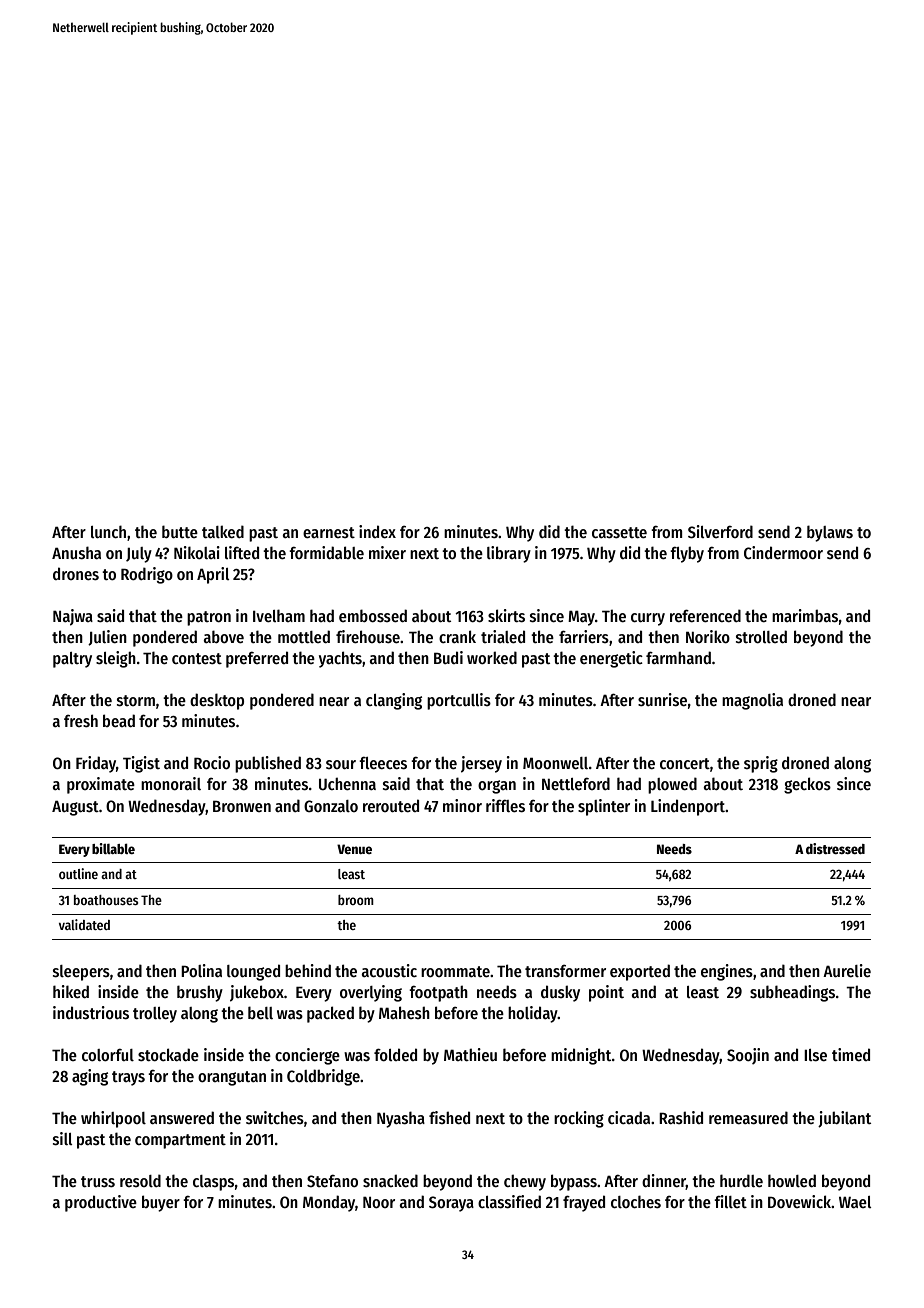 This screenshot has width=924, height=1308. What do you see at coordinates (354, 849) in the screenshot?
I see `Venue` at bounding box center [354, 849].
